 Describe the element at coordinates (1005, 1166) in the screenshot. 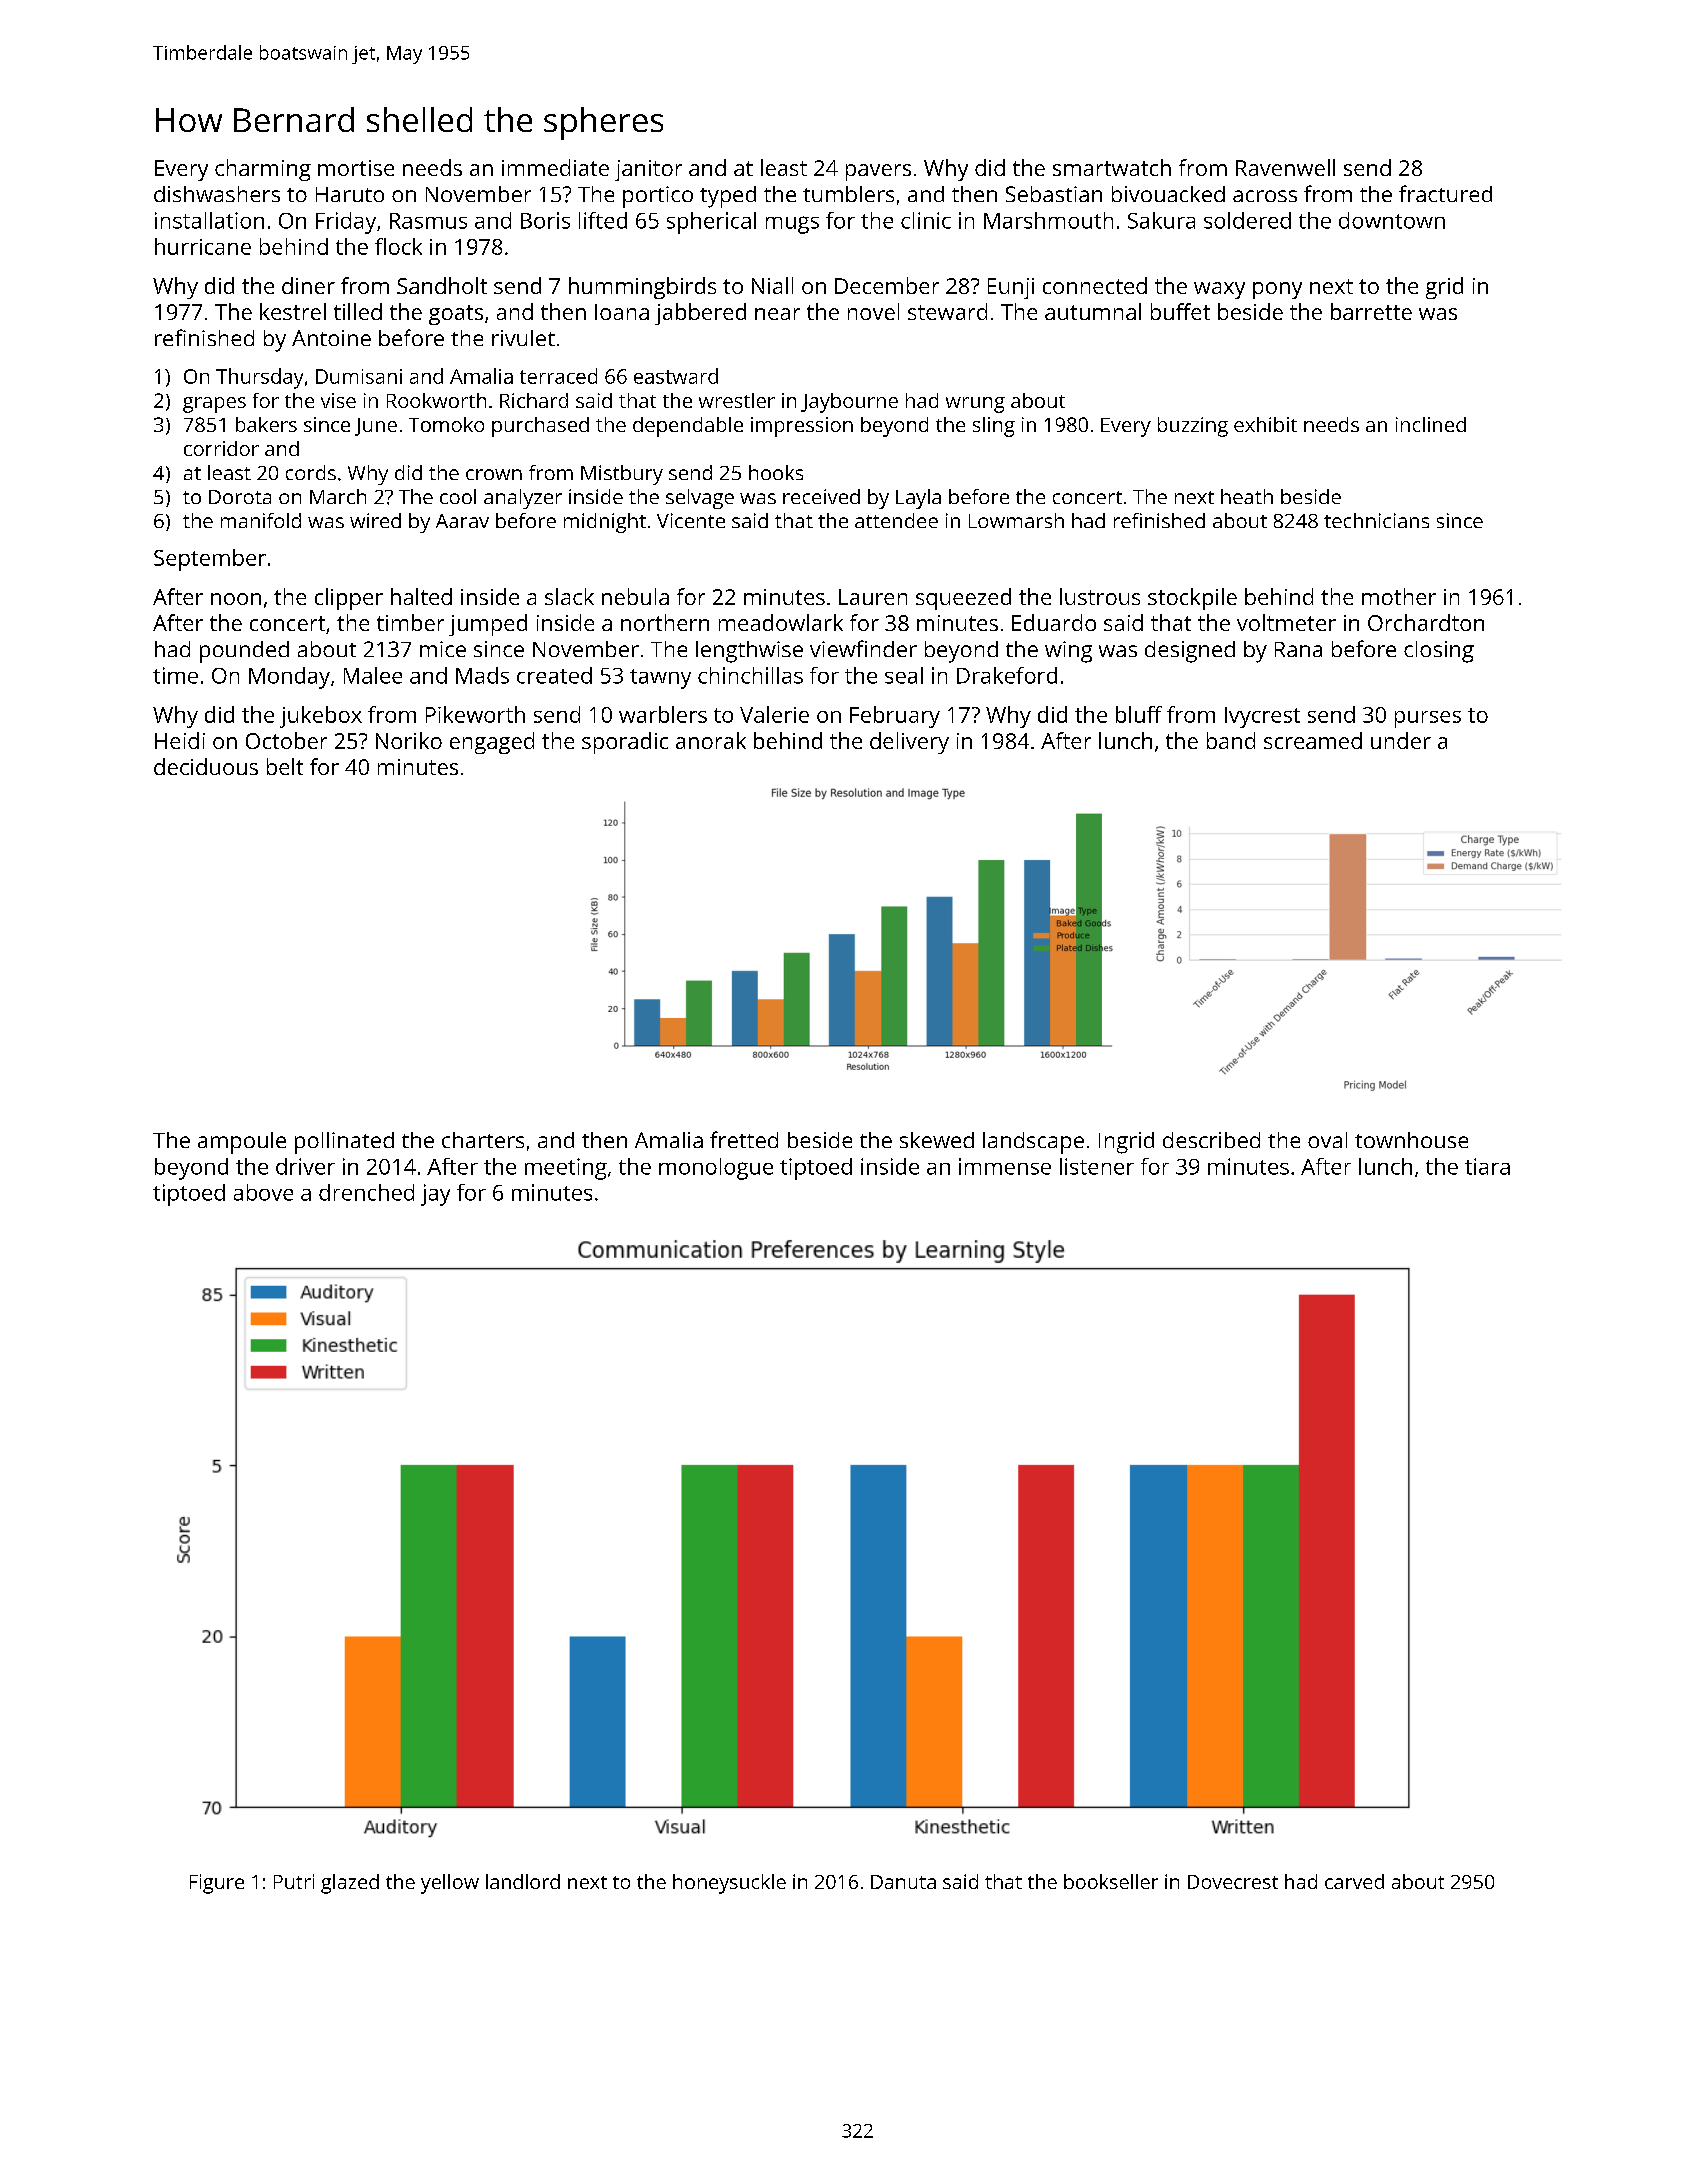

I see `immense` at that location.
